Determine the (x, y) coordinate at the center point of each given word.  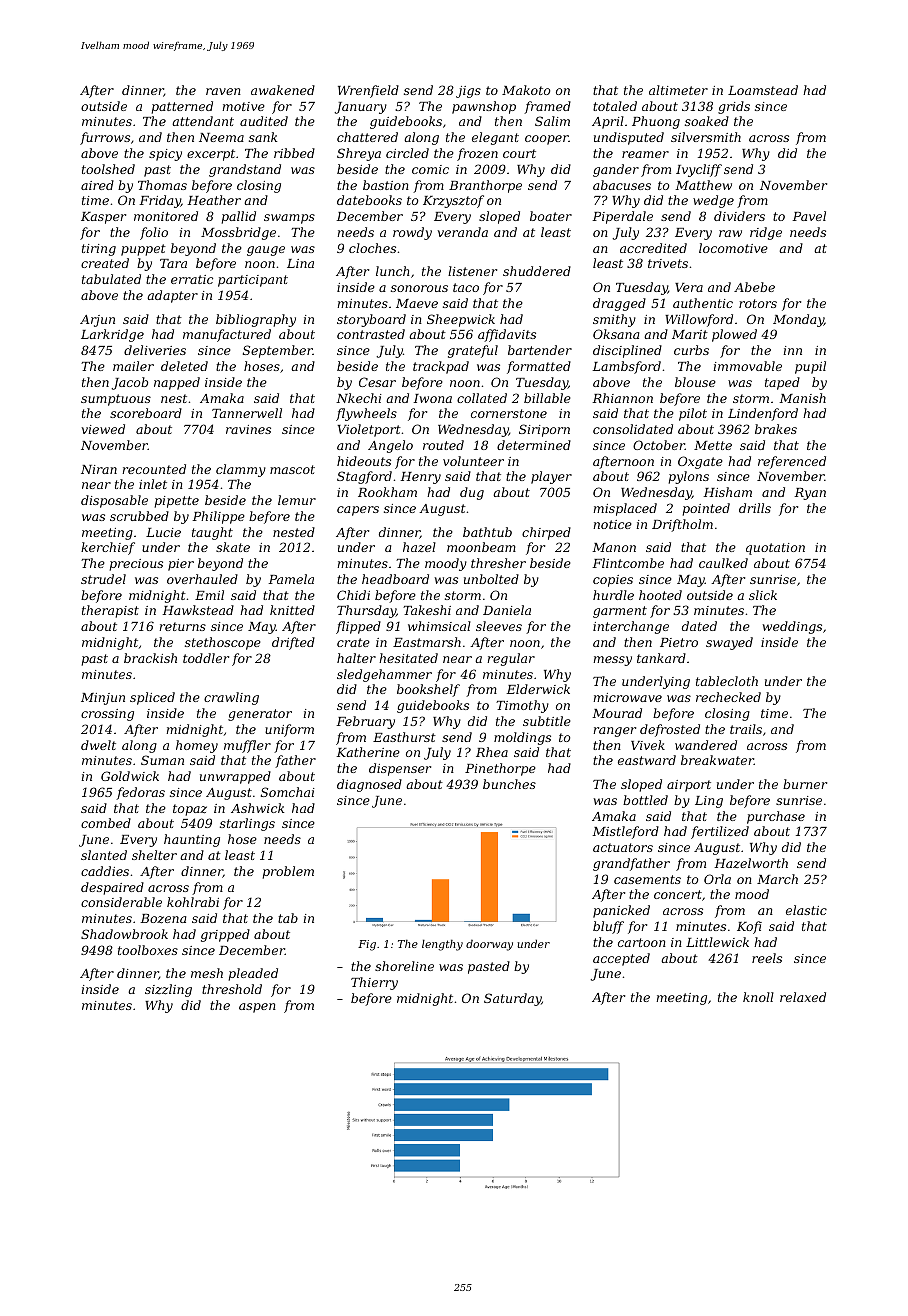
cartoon (642, 942)
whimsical (439, 626)
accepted (621, 959)
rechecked (728, 697)
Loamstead (763, 90)
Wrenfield (368, 91)
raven (223, 91)
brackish (150, 658)
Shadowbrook (124, 934)
